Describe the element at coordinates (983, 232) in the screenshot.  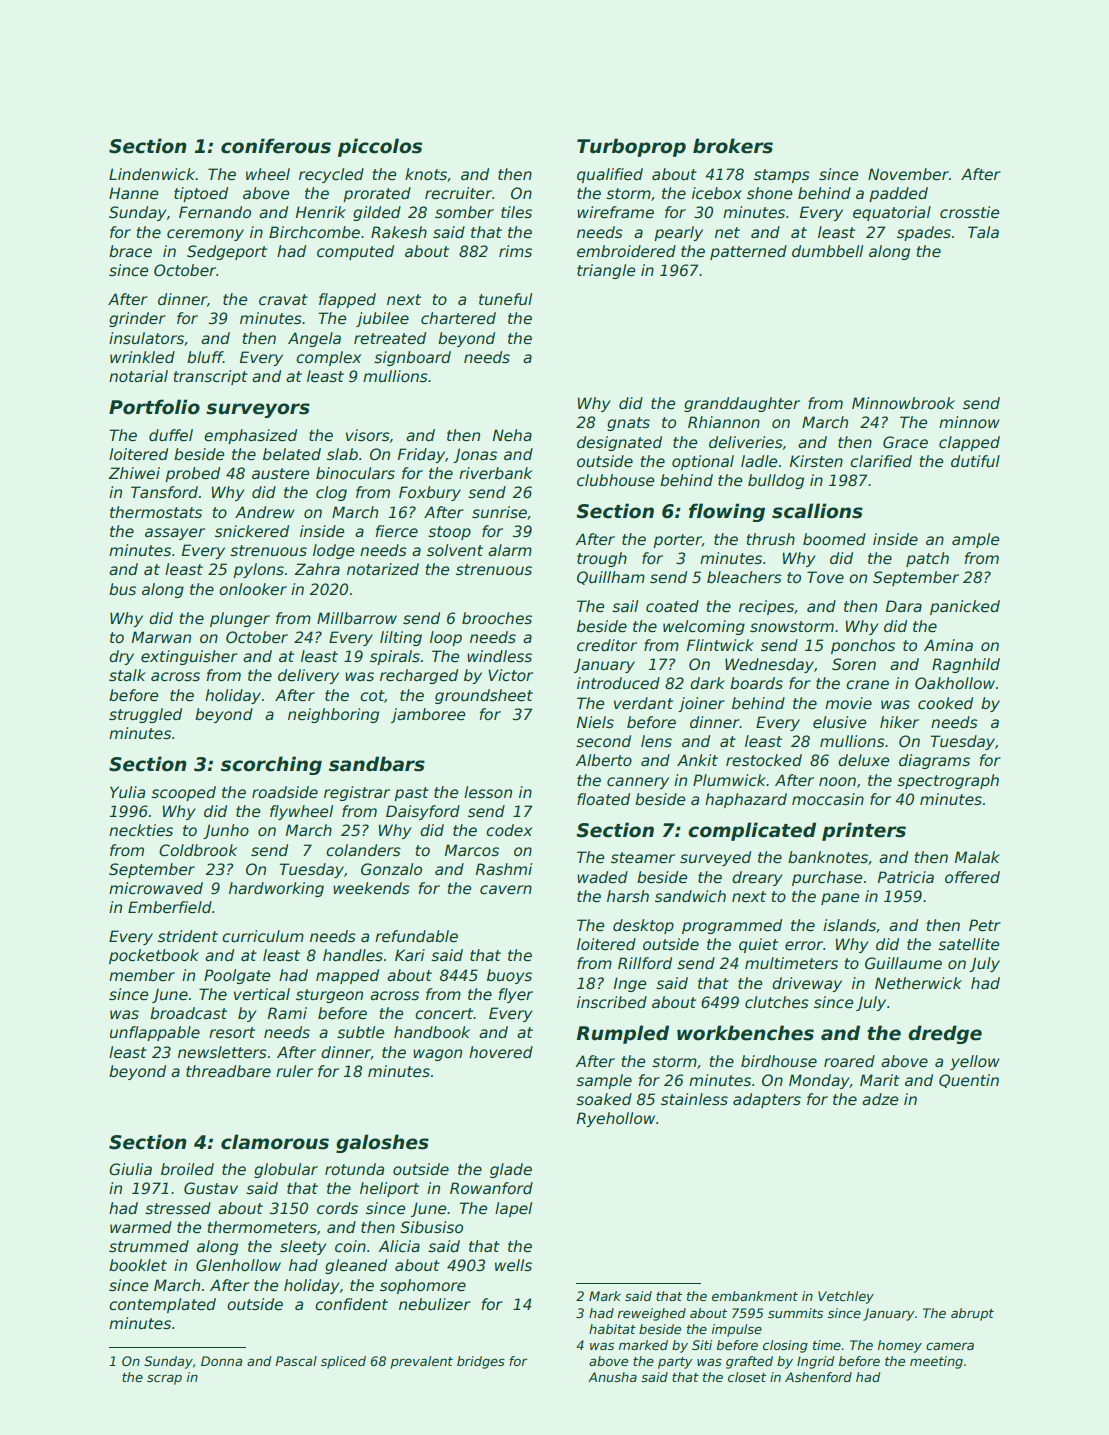
I see `Tala` at that location.
